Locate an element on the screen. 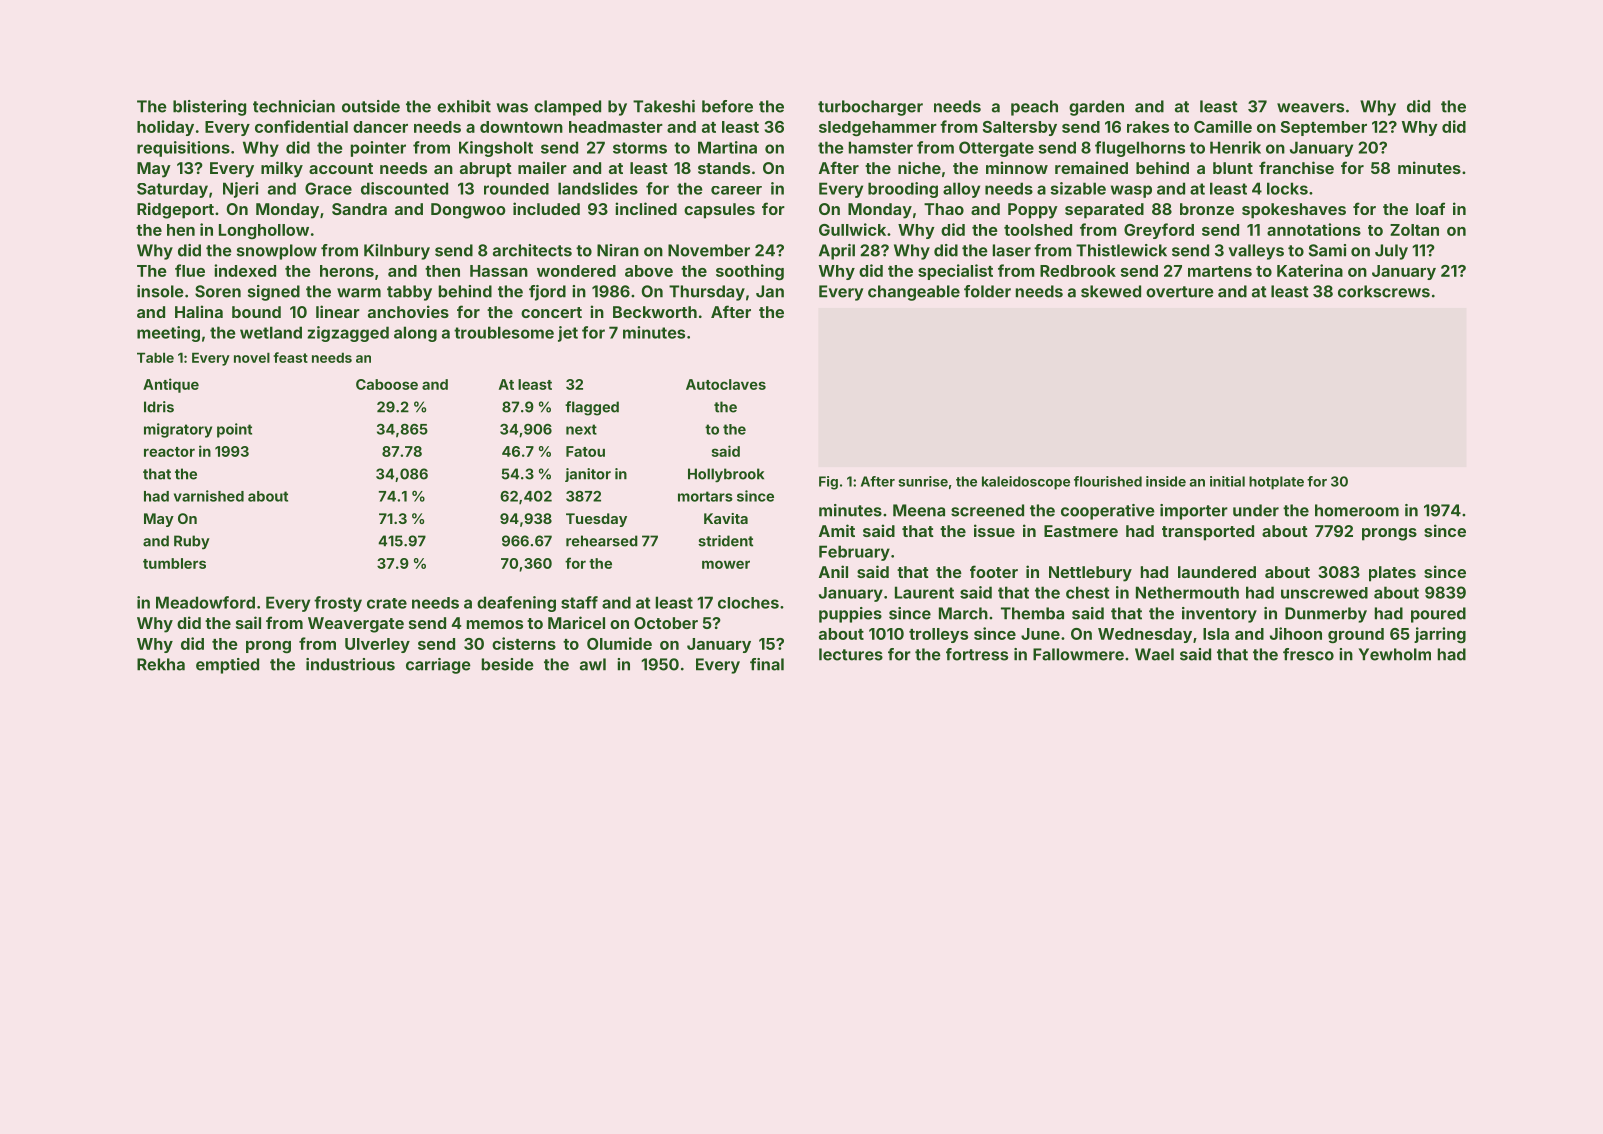  weavers is located at coordinates (1310, 108).
